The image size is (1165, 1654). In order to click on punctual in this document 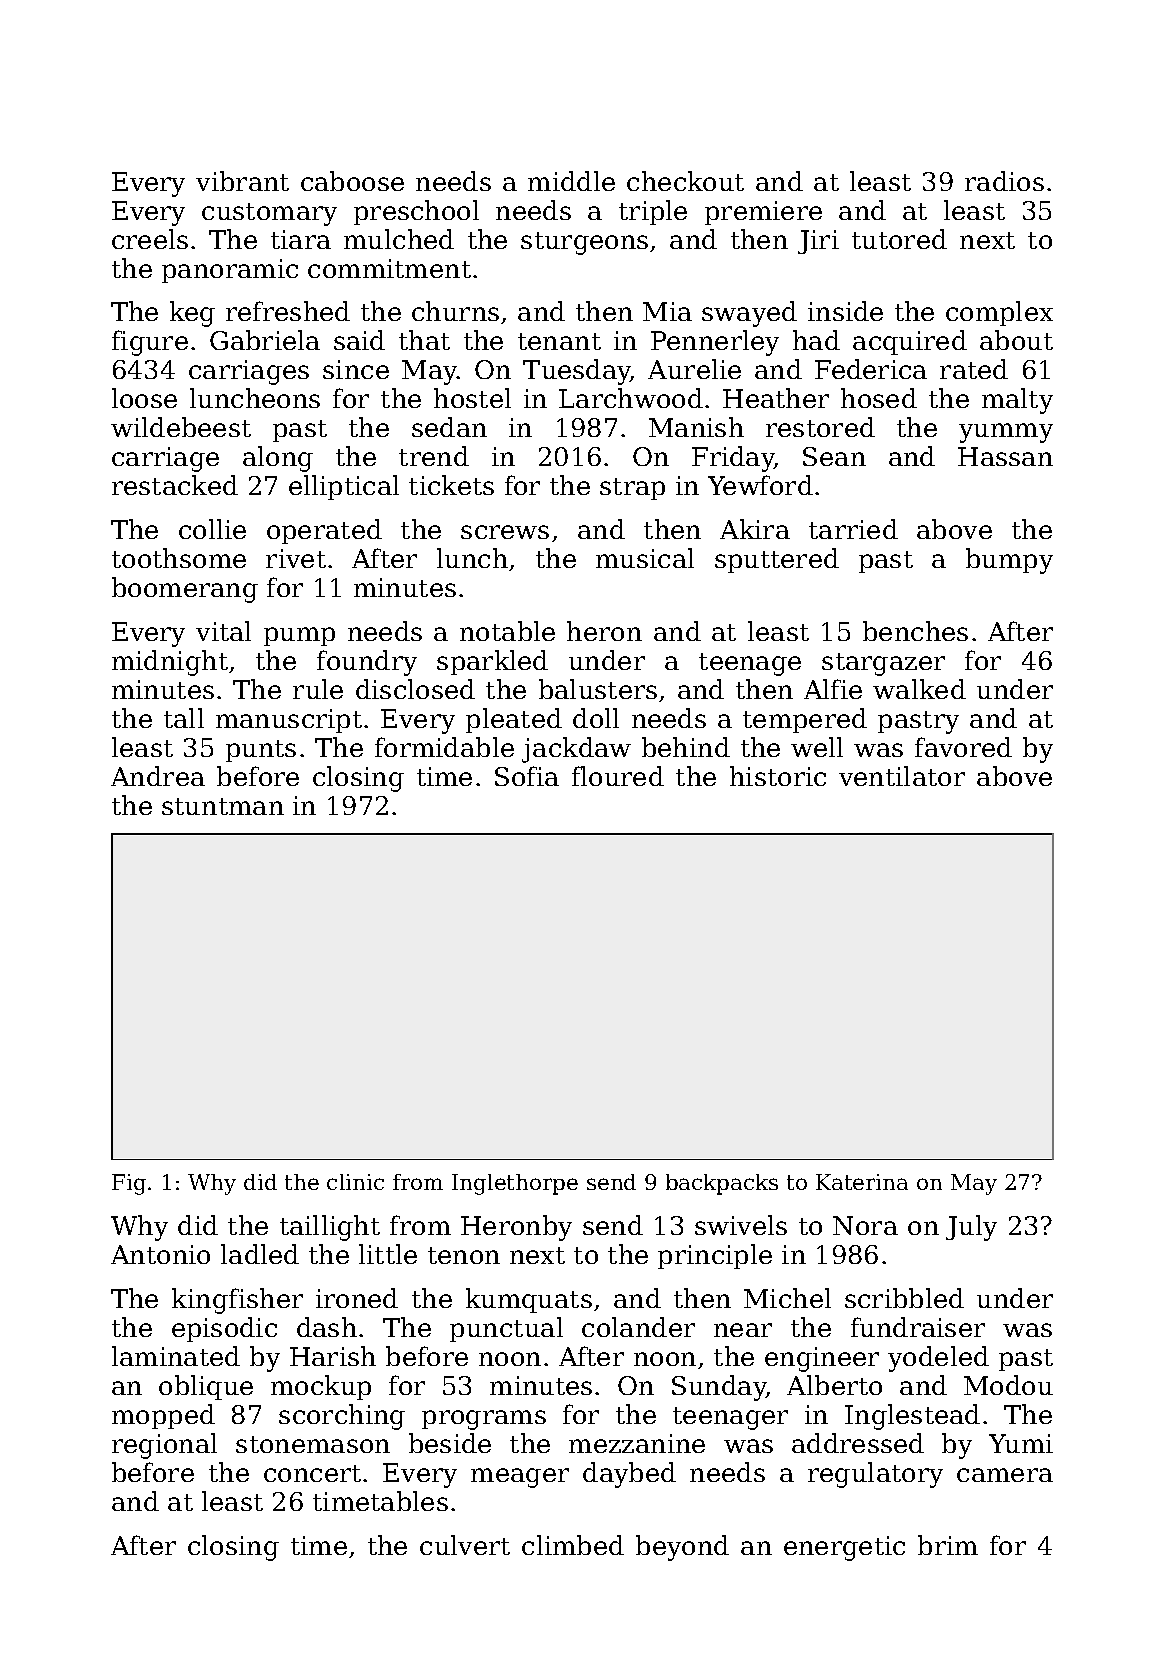, I will do `click(506, 1329)`.
